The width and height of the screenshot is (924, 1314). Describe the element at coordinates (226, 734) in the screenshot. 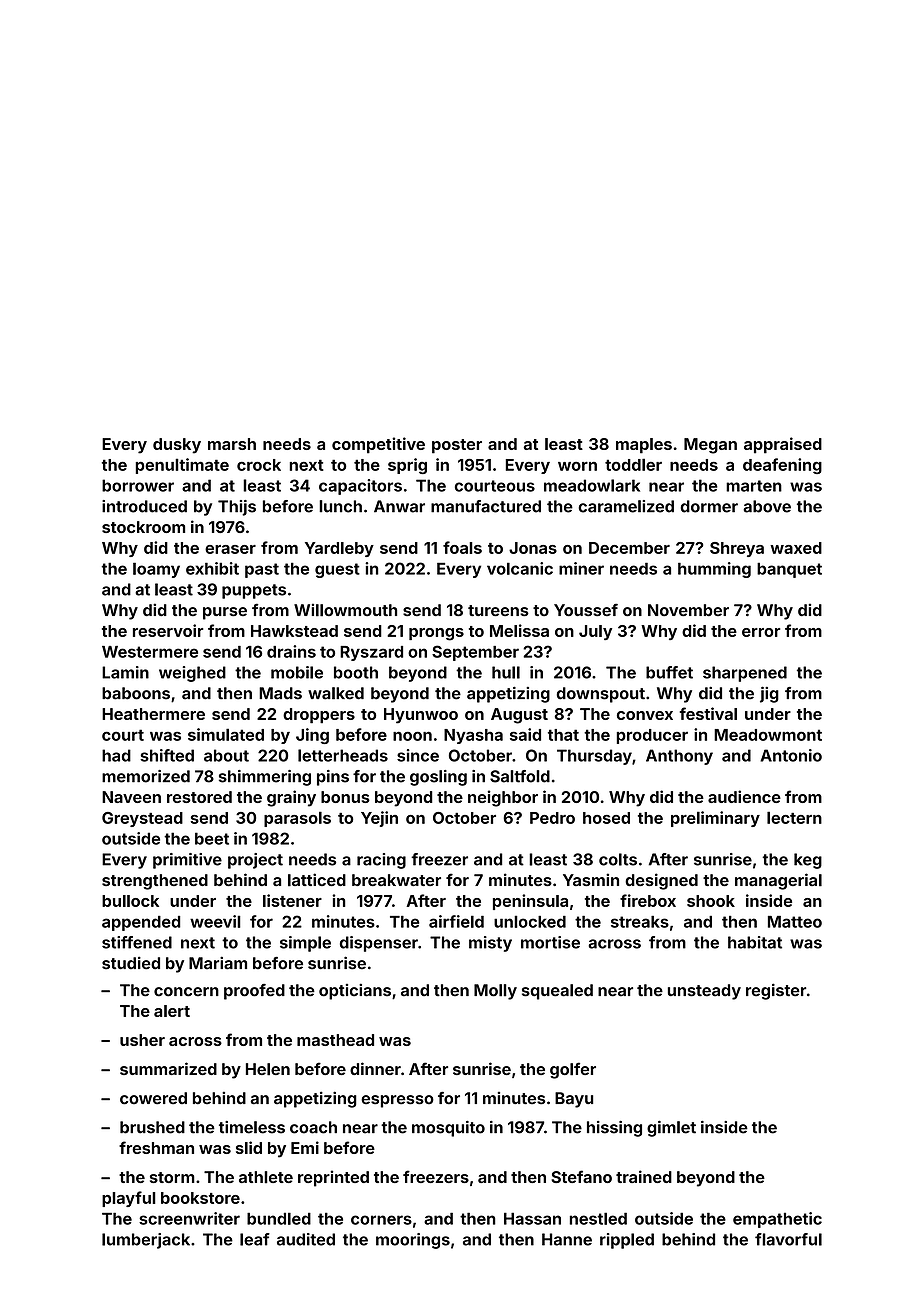

I see `simulated` at that location.
